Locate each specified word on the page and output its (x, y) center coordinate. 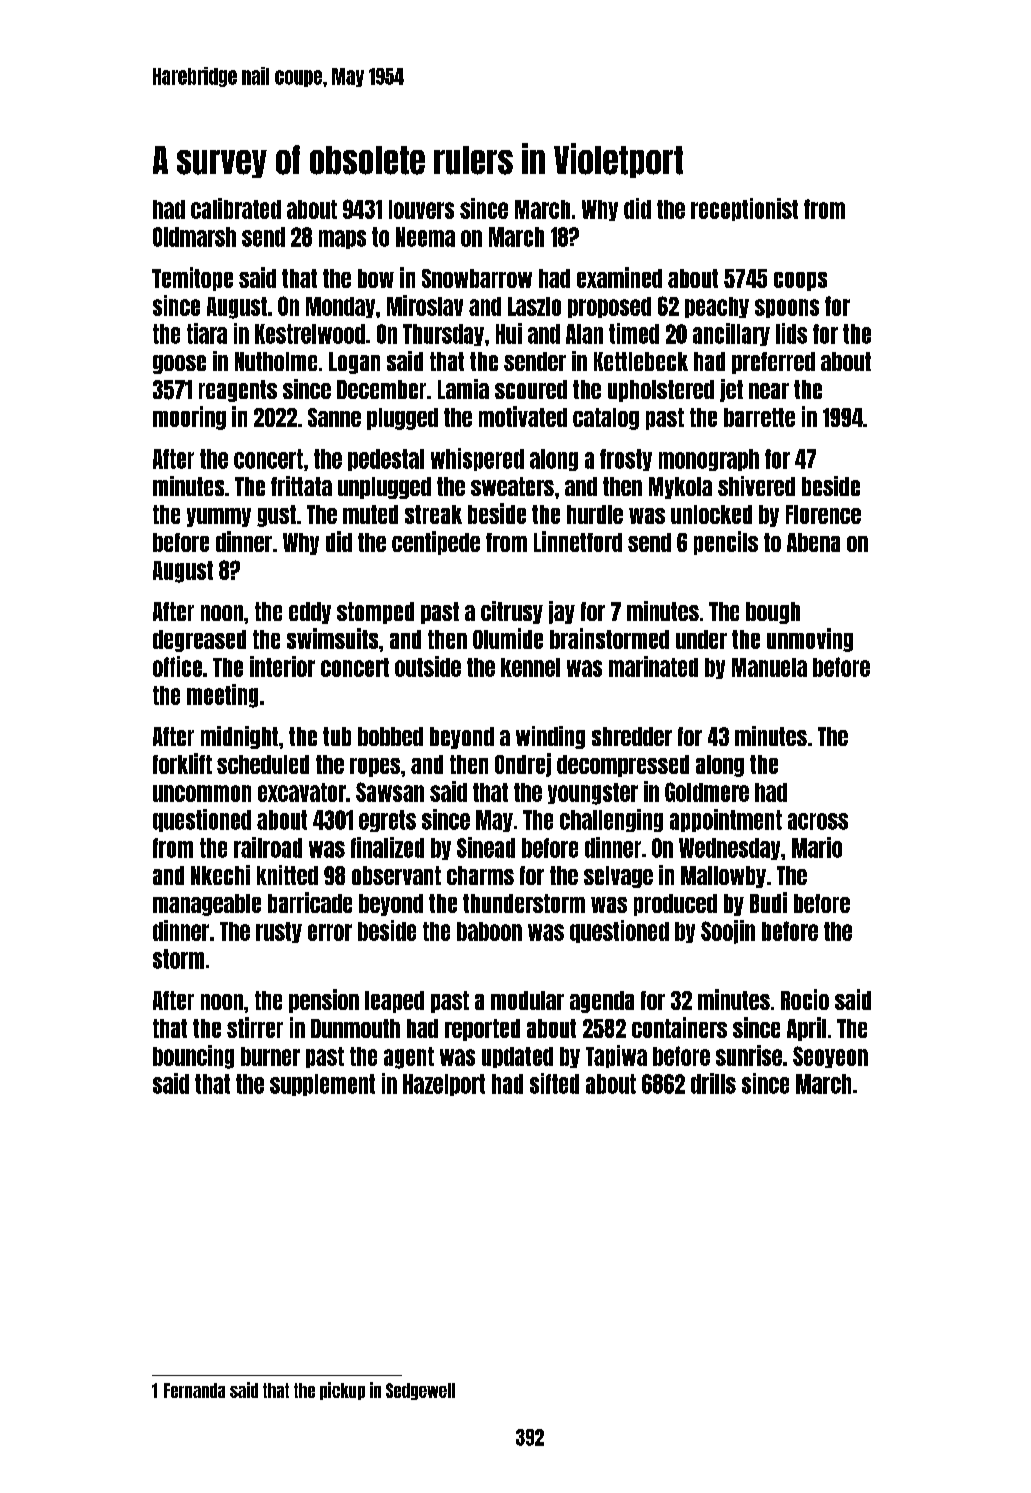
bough (773, 613)
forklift (182, 763)
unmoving (810, 640)
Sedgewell (420, 1391)
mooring (189, 418)
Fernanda (194, 1390)
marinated (653, 666)
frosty (626, 460)
